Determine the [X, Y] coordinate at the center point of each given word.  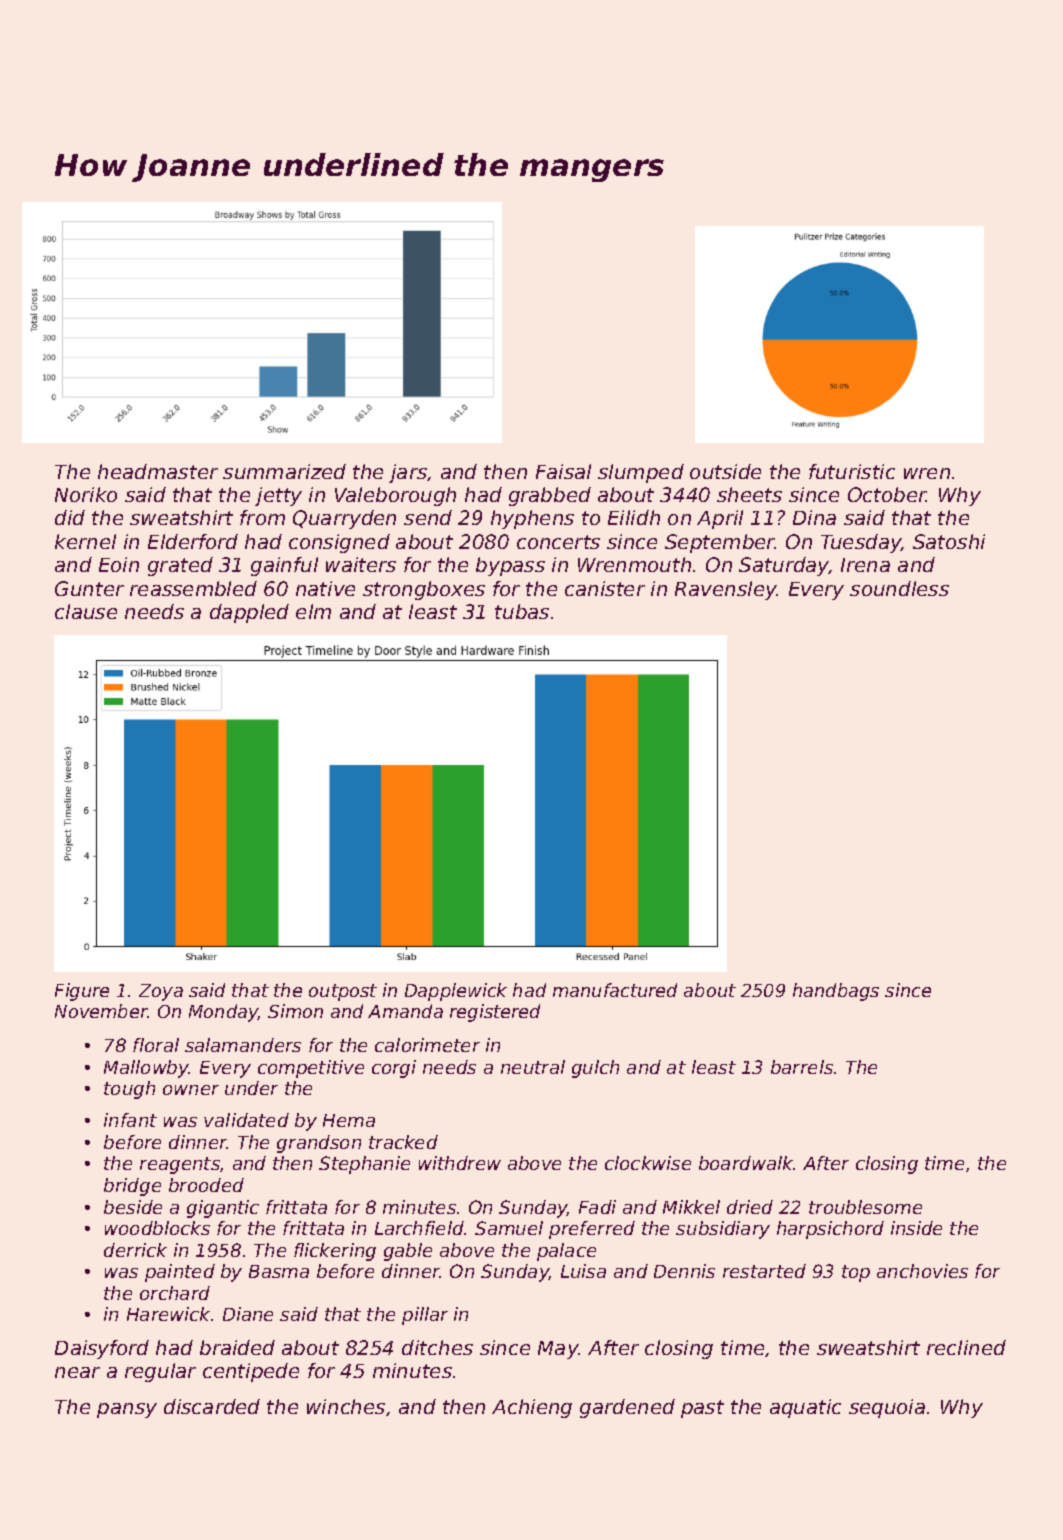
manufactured [615, 990]
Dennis [684, 1271]
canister [605, 588]
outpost [343, 992]
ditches [437, 1347]
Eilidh [634, 517]
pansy [127, 1410]
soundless [899, 588]
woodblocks [157, 1228]
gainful [284, 566]
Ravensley [726, 590]
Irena [865, 565]
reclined [966, 1347]
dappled [249, 613]
